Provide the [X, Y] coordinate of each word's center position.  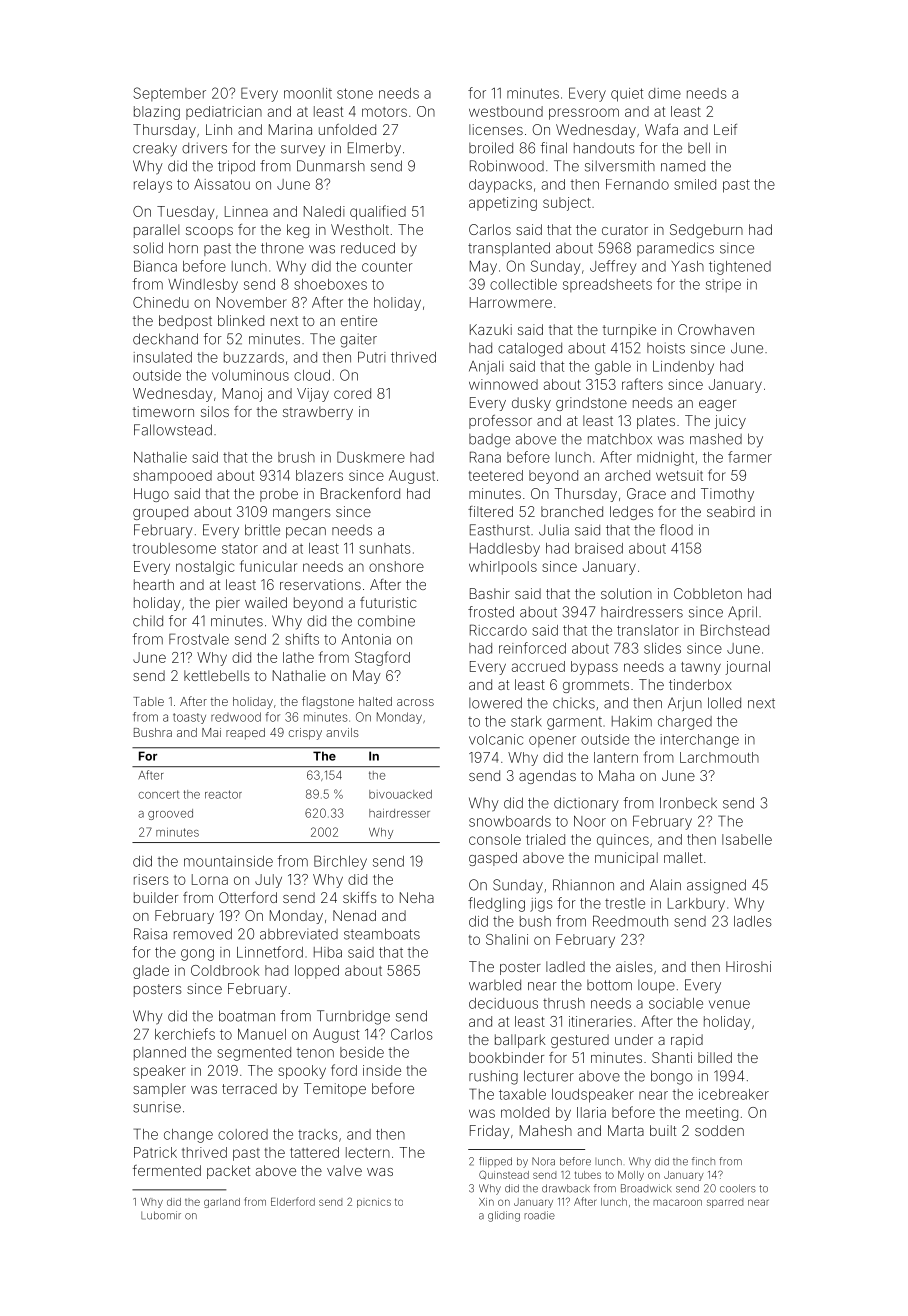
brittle [262, 530]
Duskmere [371, 457]
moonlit [308, 93]
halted [375, 701]
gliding [504, 1216]
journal [747, 668]
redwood [236, 717]
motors [384, 112]
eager [717, 405]
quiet [627, 95]
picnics [374, 1203]
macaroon [677, 1202]
